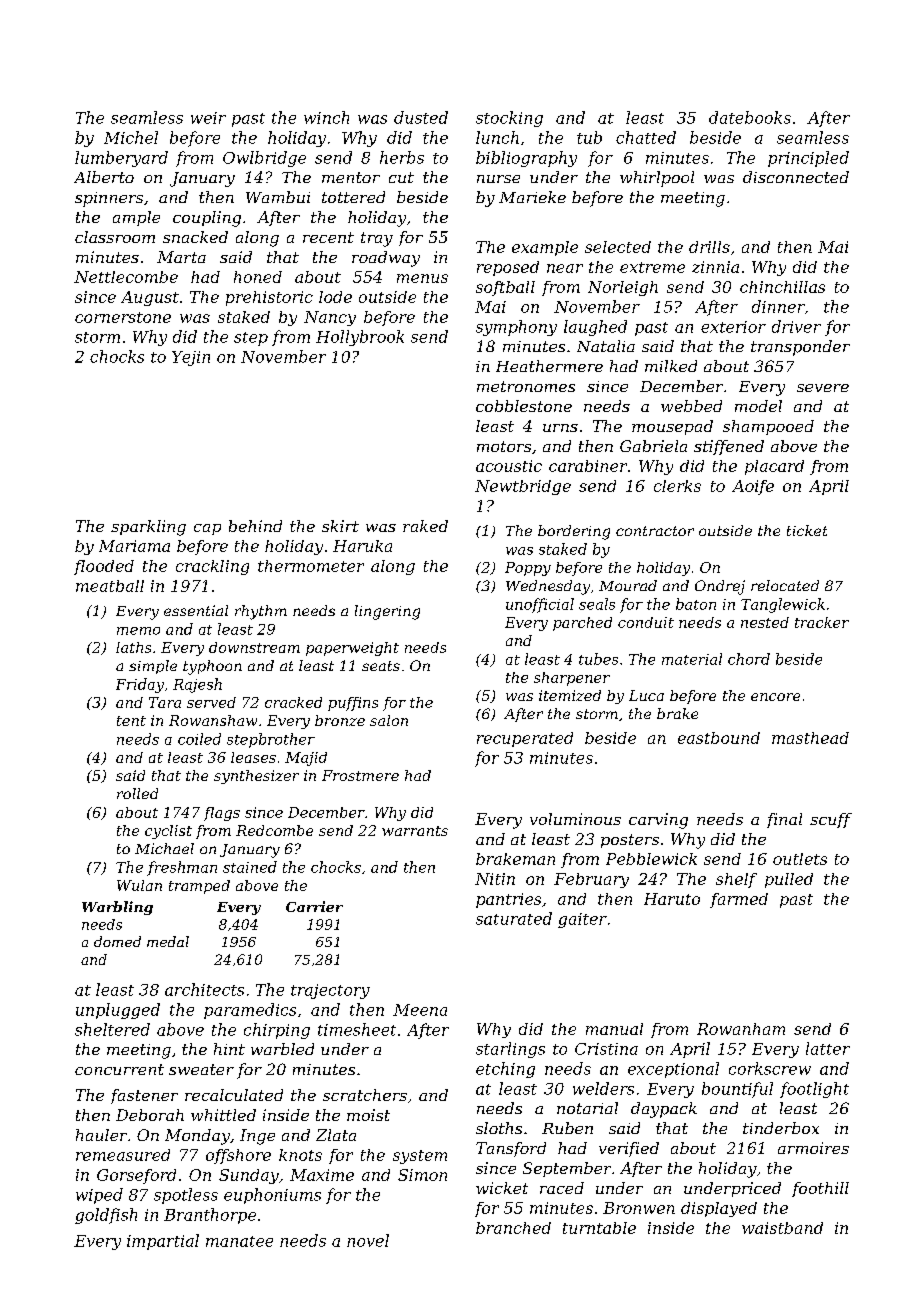 The width and height of the document is (924, 1308). Describe the element at coordinates (750, 117) in the document. I see `datebooks` at that location.
